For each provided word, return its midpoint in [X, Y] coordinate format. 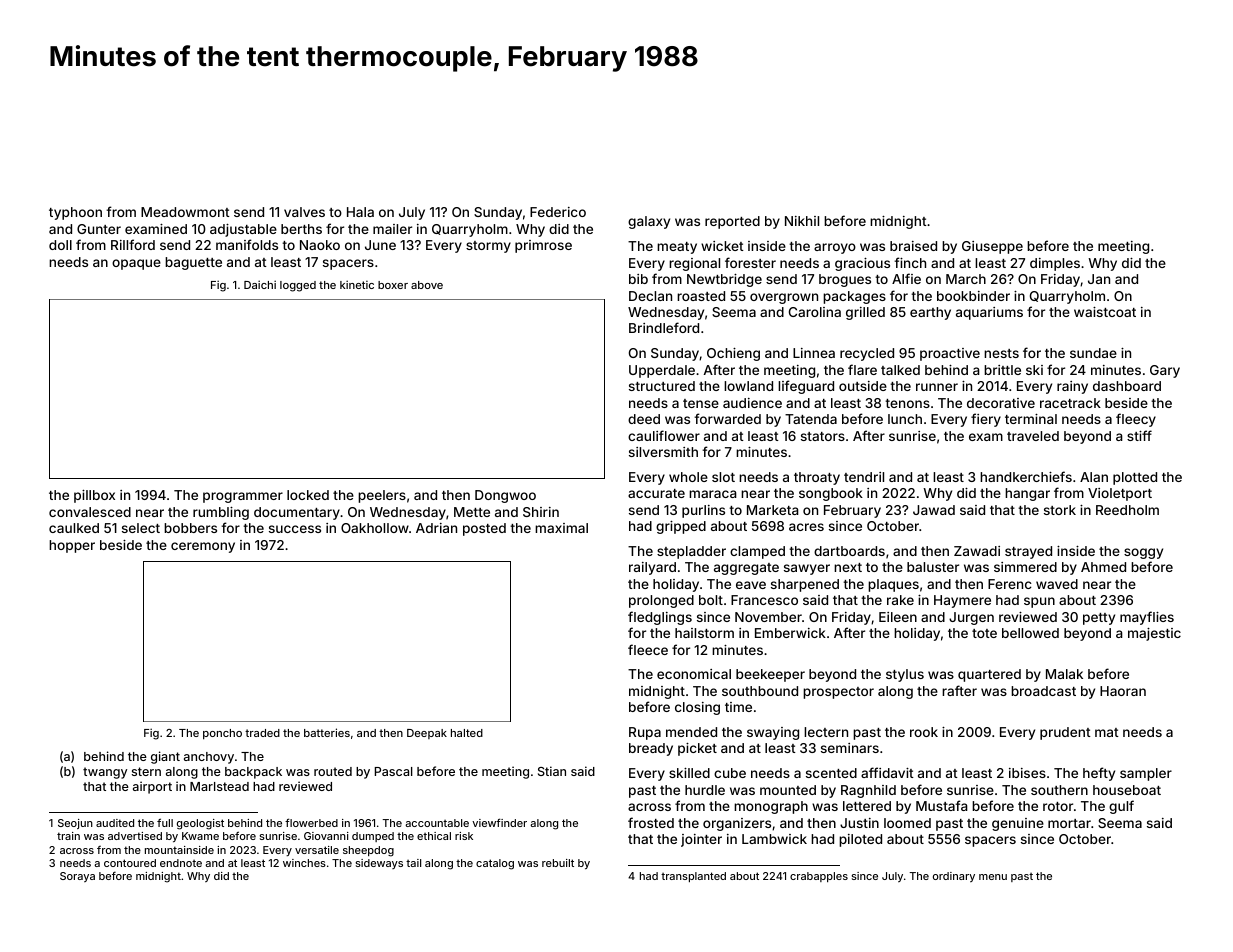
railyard [652, 568]
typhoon [75, 213]
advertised [135, 836]
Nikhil [802, 221]
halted [467, 733]
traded [262, 733]
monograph [771, 807]
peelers [382, 496]
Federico [558, 212]
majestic [1154, 634]
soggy [1143, 553]
